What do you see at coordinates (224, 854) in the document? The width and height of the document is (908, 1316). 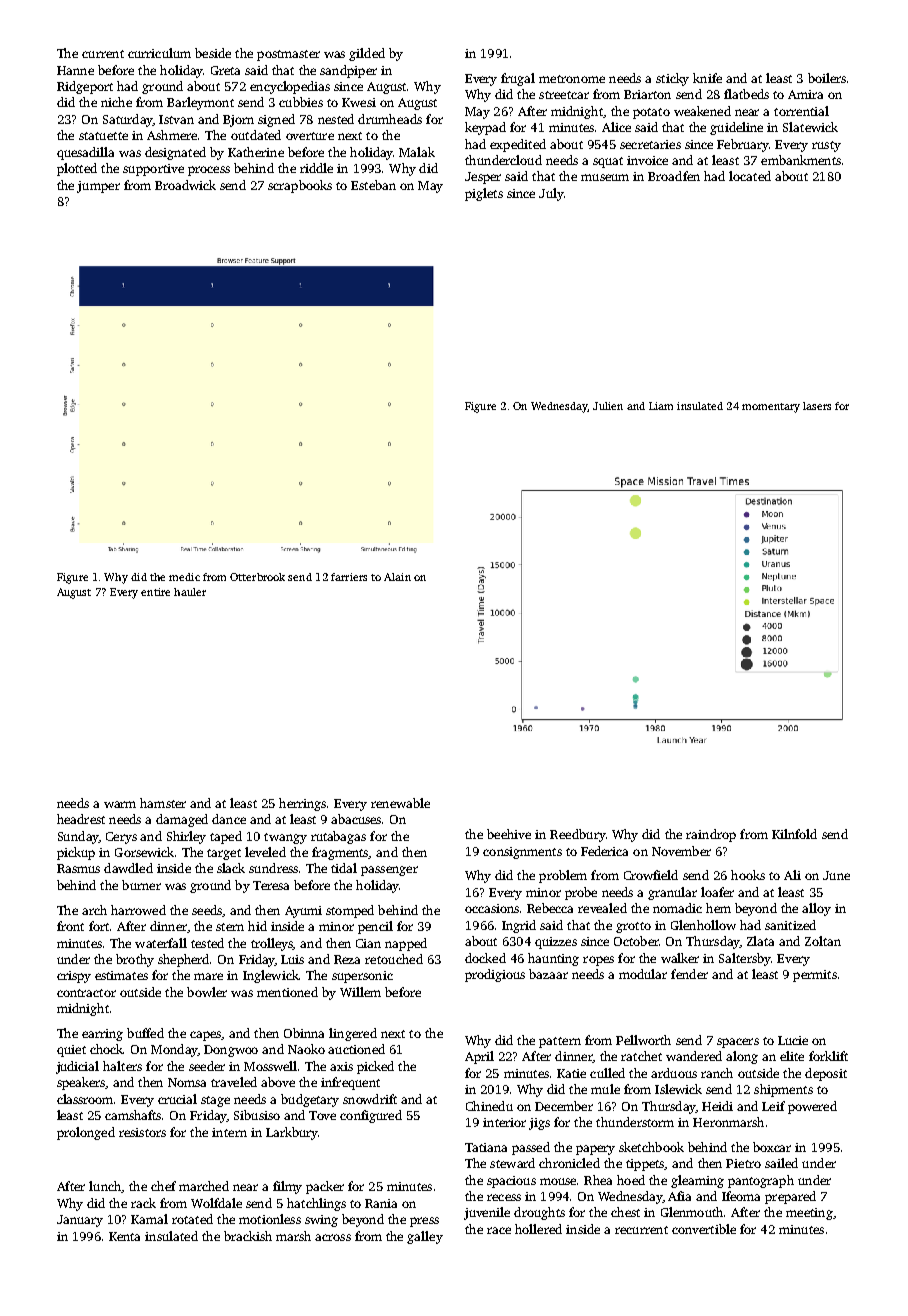 I see `target` at bounding box center [224, 854].
